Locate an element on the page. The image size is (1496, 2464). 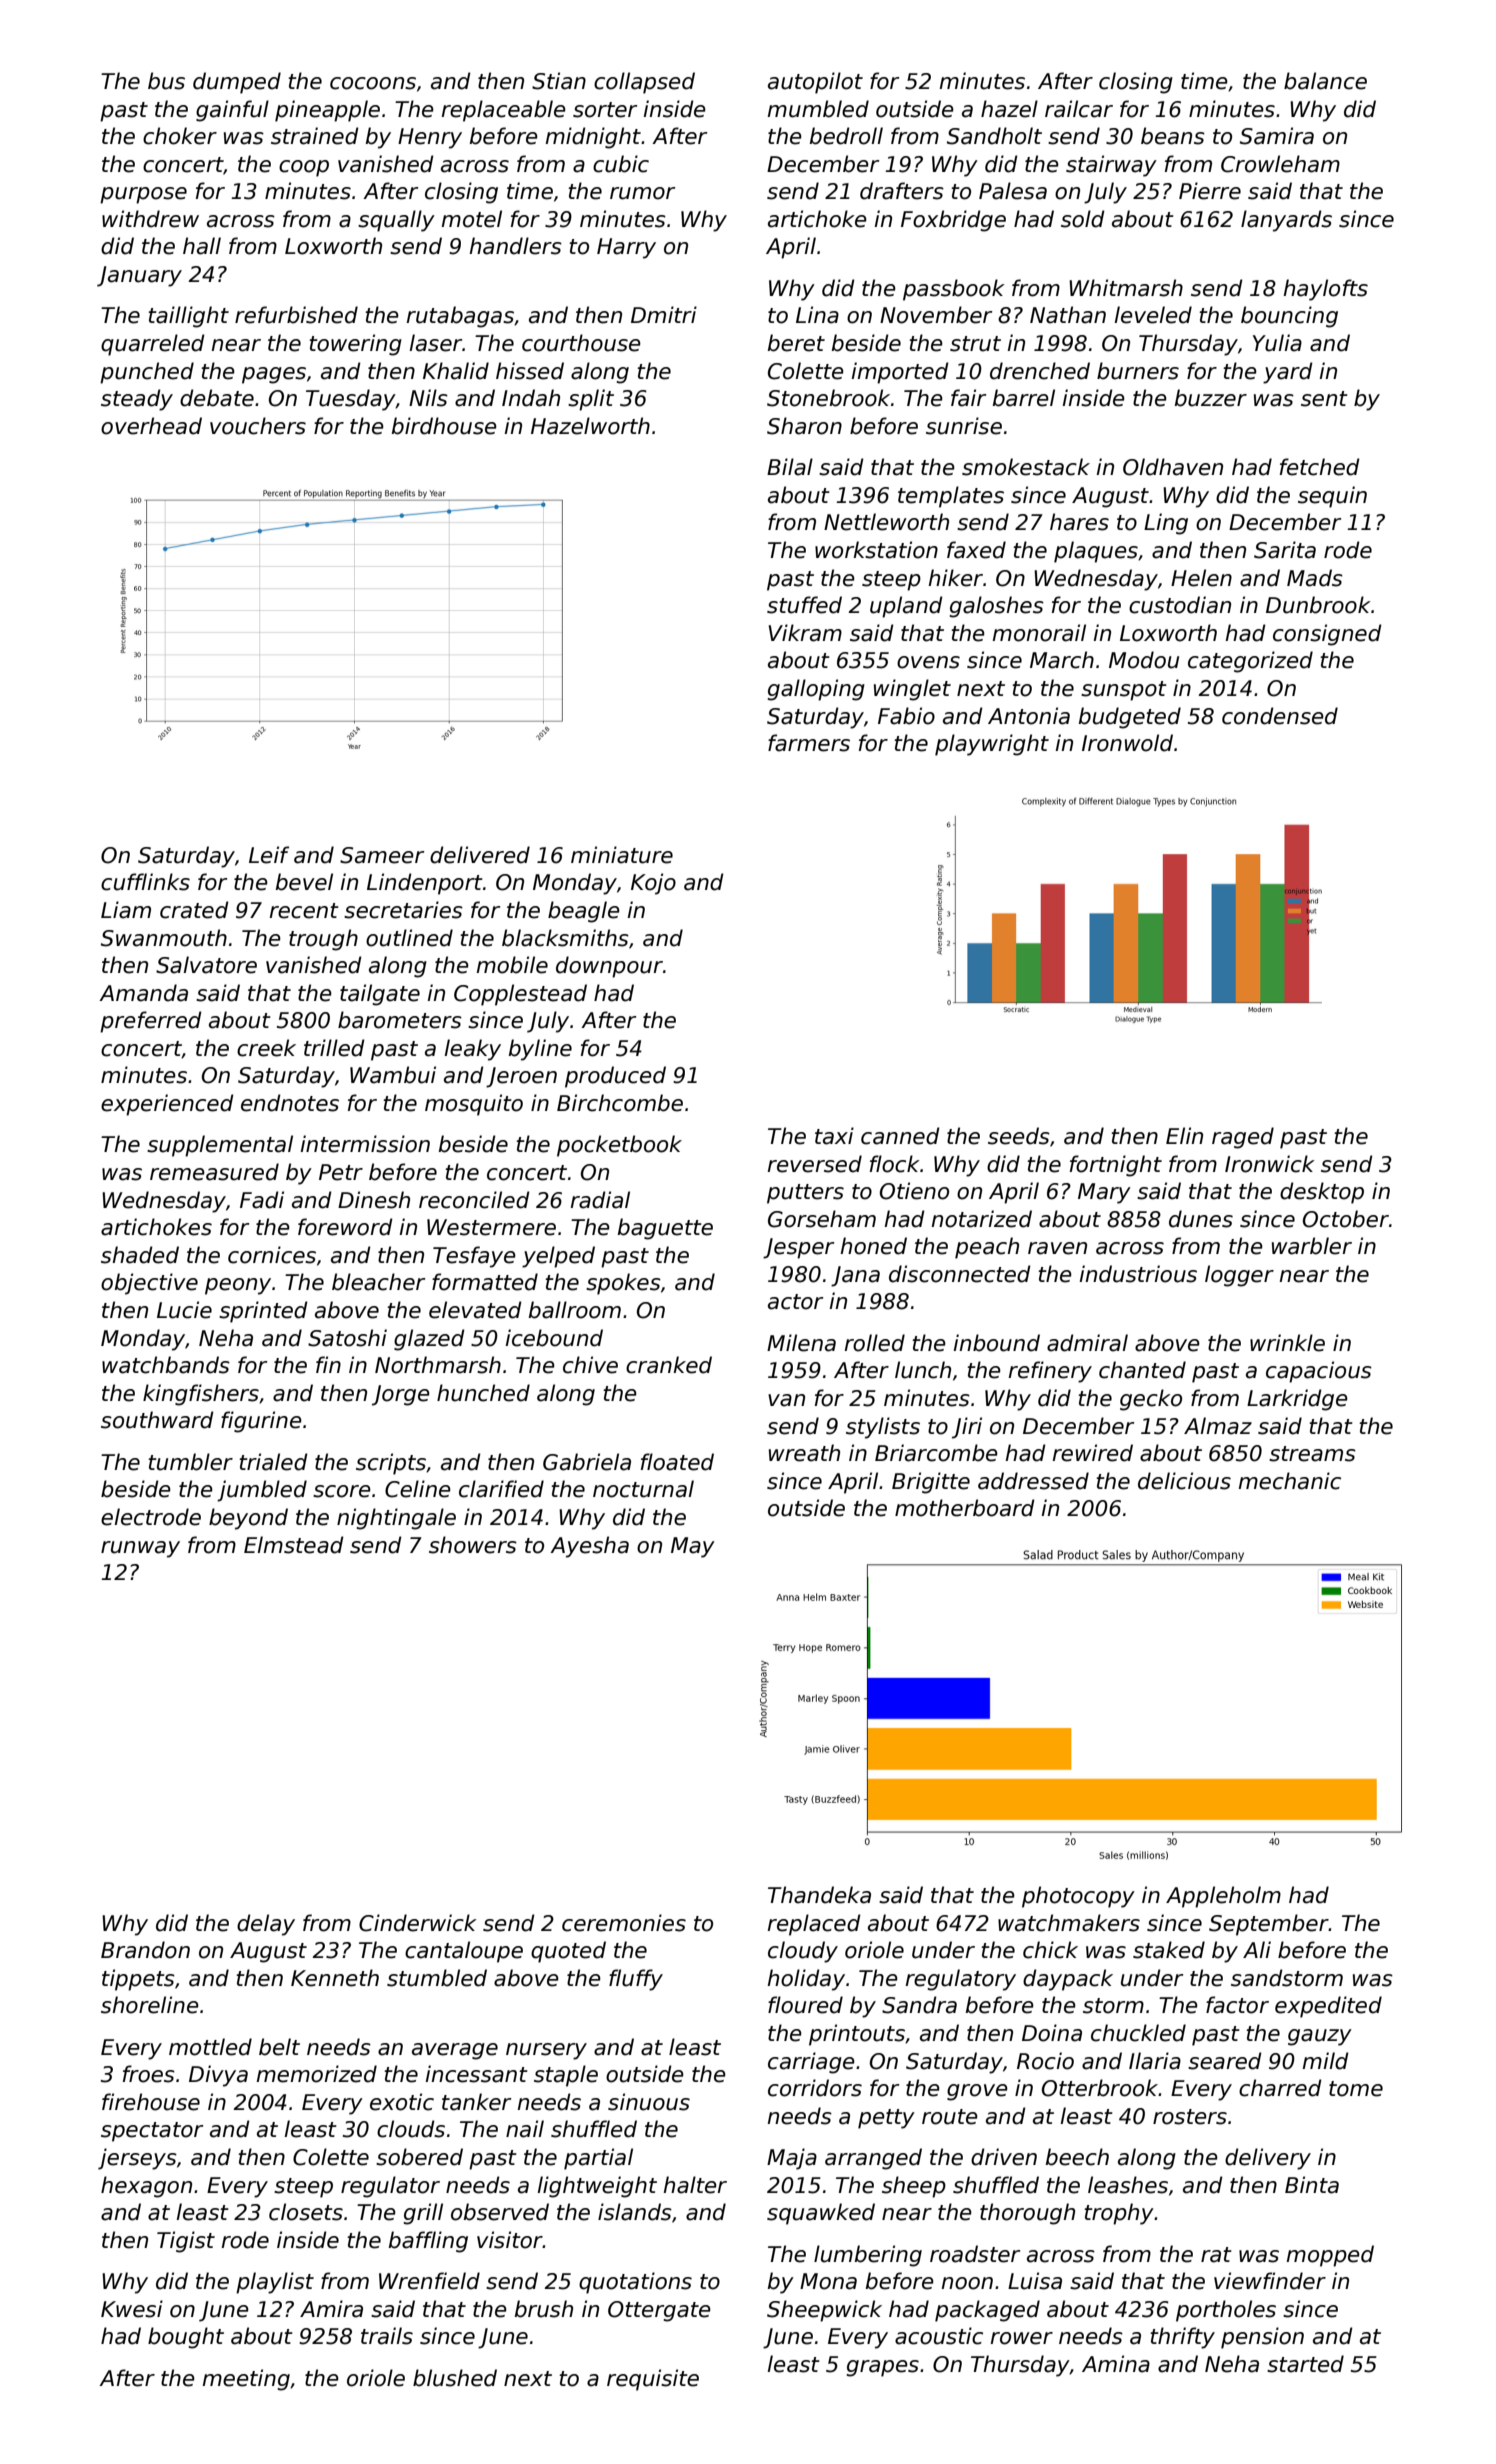
Stonebrook is located at coordinates (828, 398).
